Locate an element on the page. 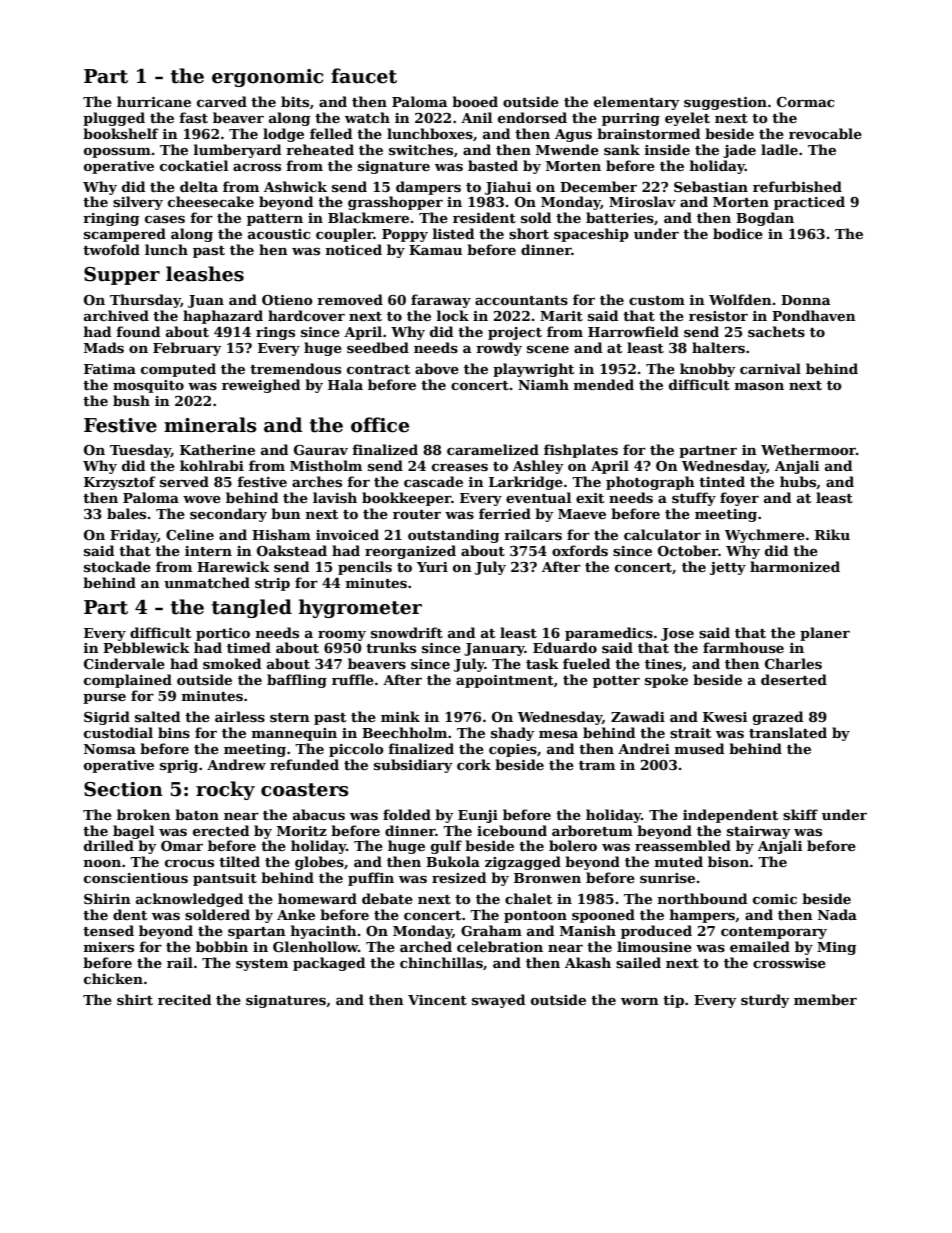  Ming is located at coordinates (836, 948).
